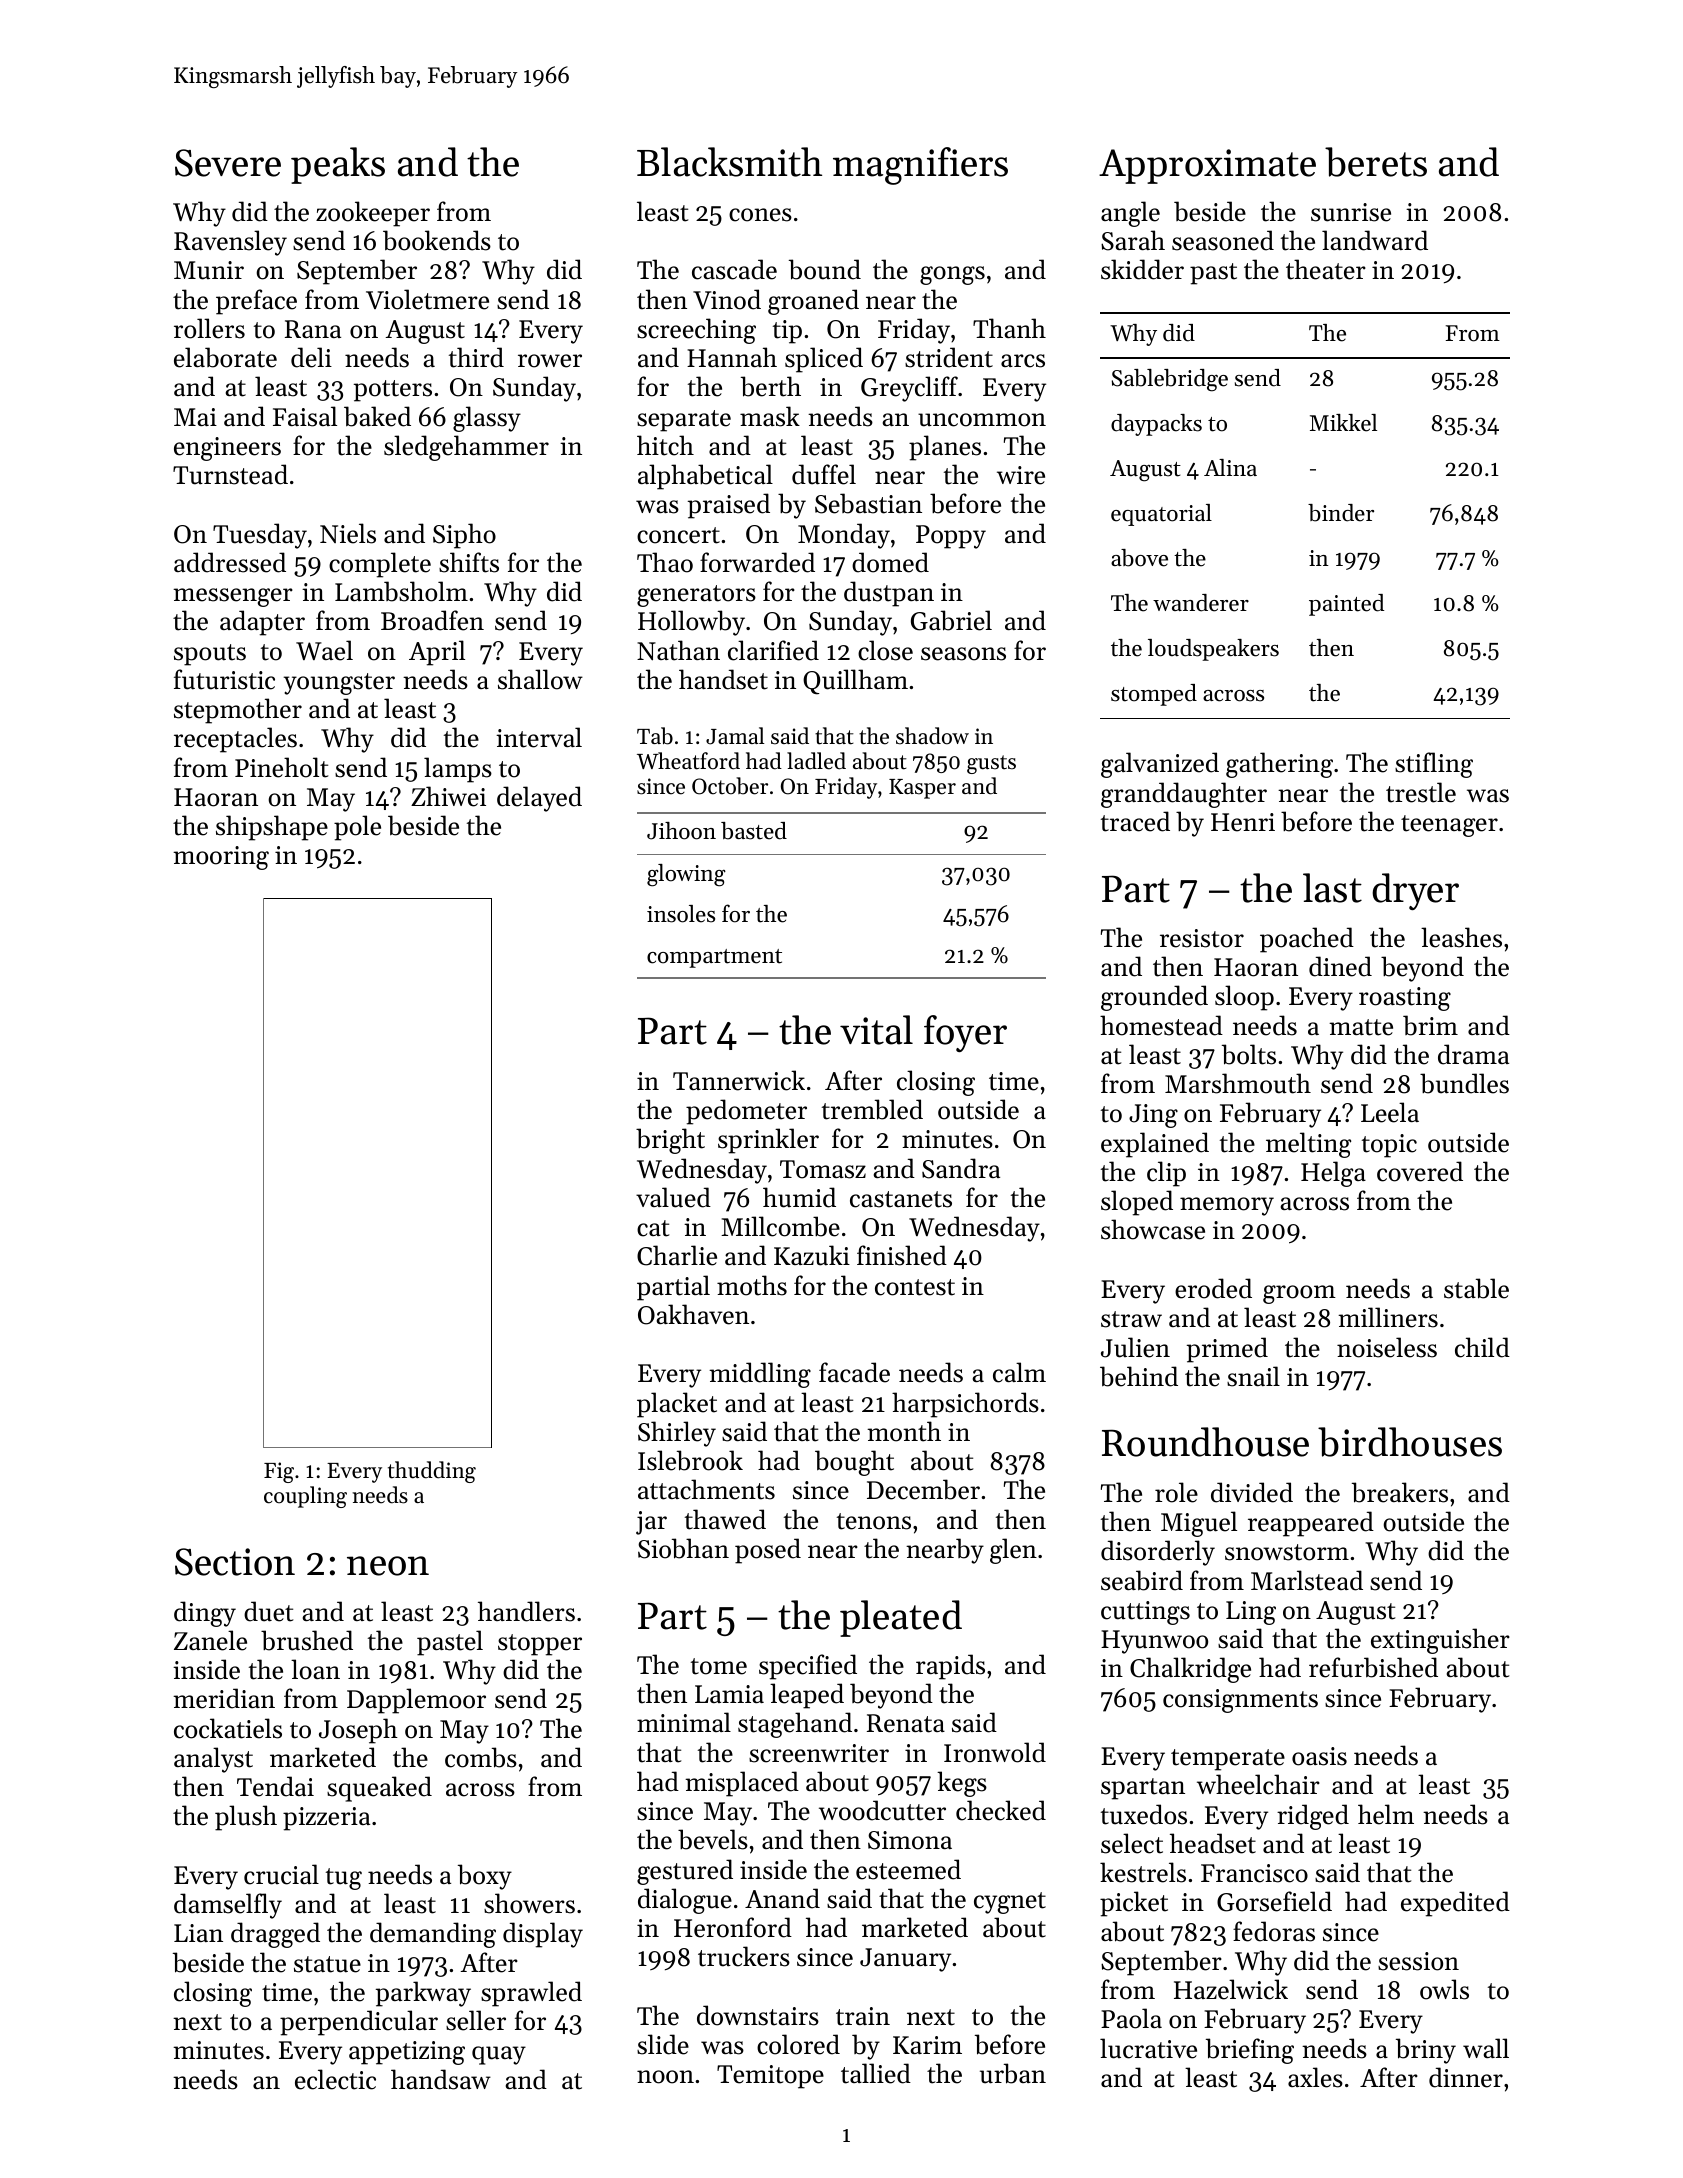 Image resolution: width=1683 pixels, height=2178 pixels. What do you see at coordinates (653, 1228) in the document?
I see `cat` at bounding box center [653, 1228].
